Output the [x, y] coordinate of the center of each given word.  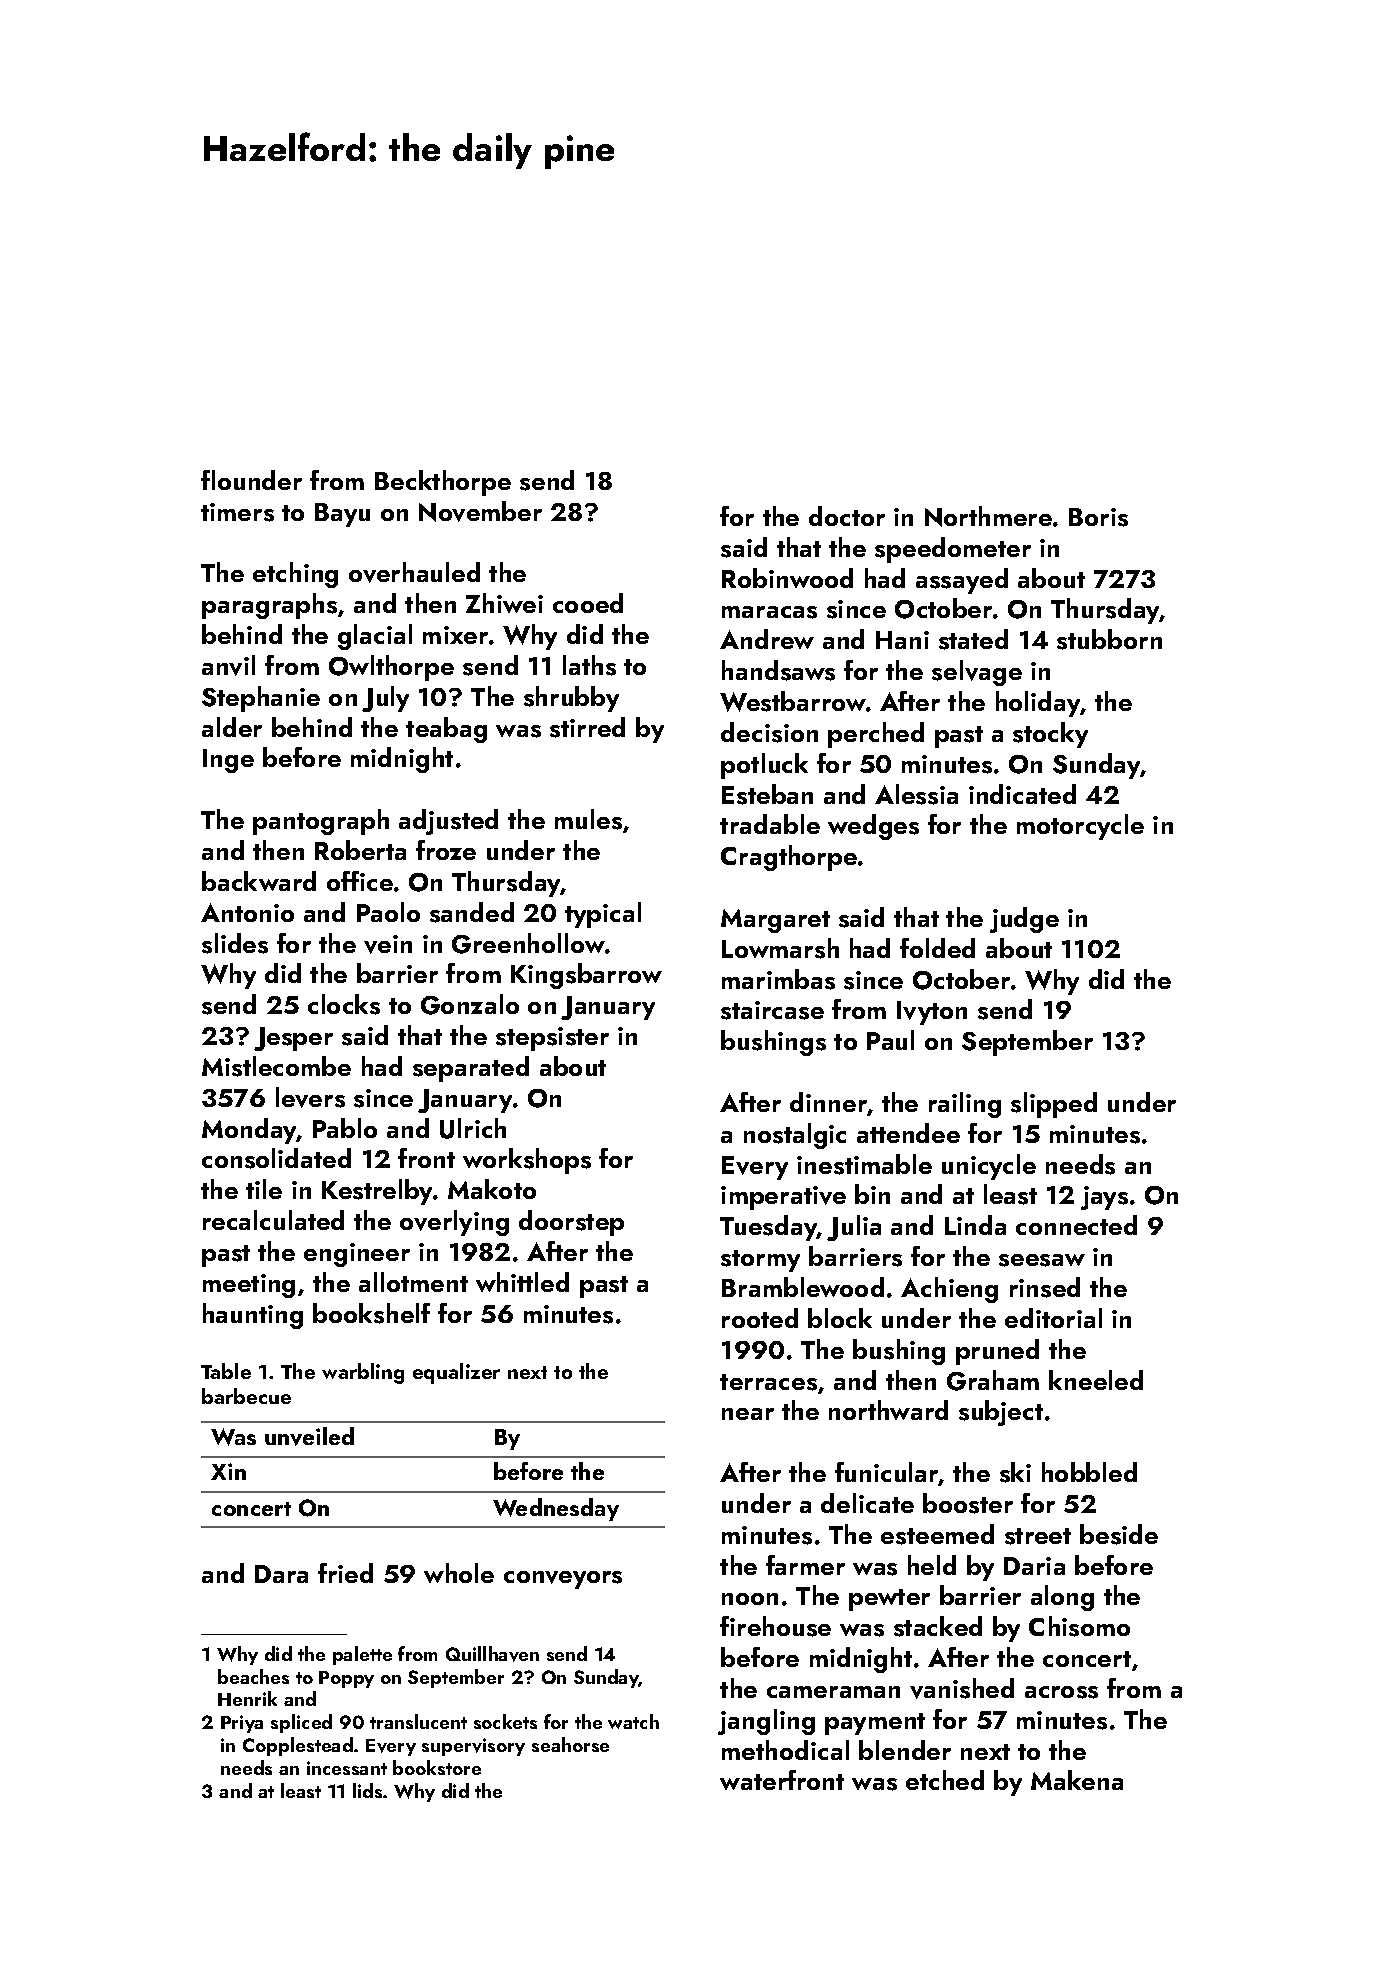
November [480, 511]
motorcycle [1080, 827]
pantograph [321, 822]
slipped [1054, 1105]
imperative [783, 1198]
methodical [785, 1750]
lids [367, 1790]
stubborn [1109, 639]
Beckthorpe [443, 483]
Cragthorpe [789, 858]
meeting [249, 1286]
